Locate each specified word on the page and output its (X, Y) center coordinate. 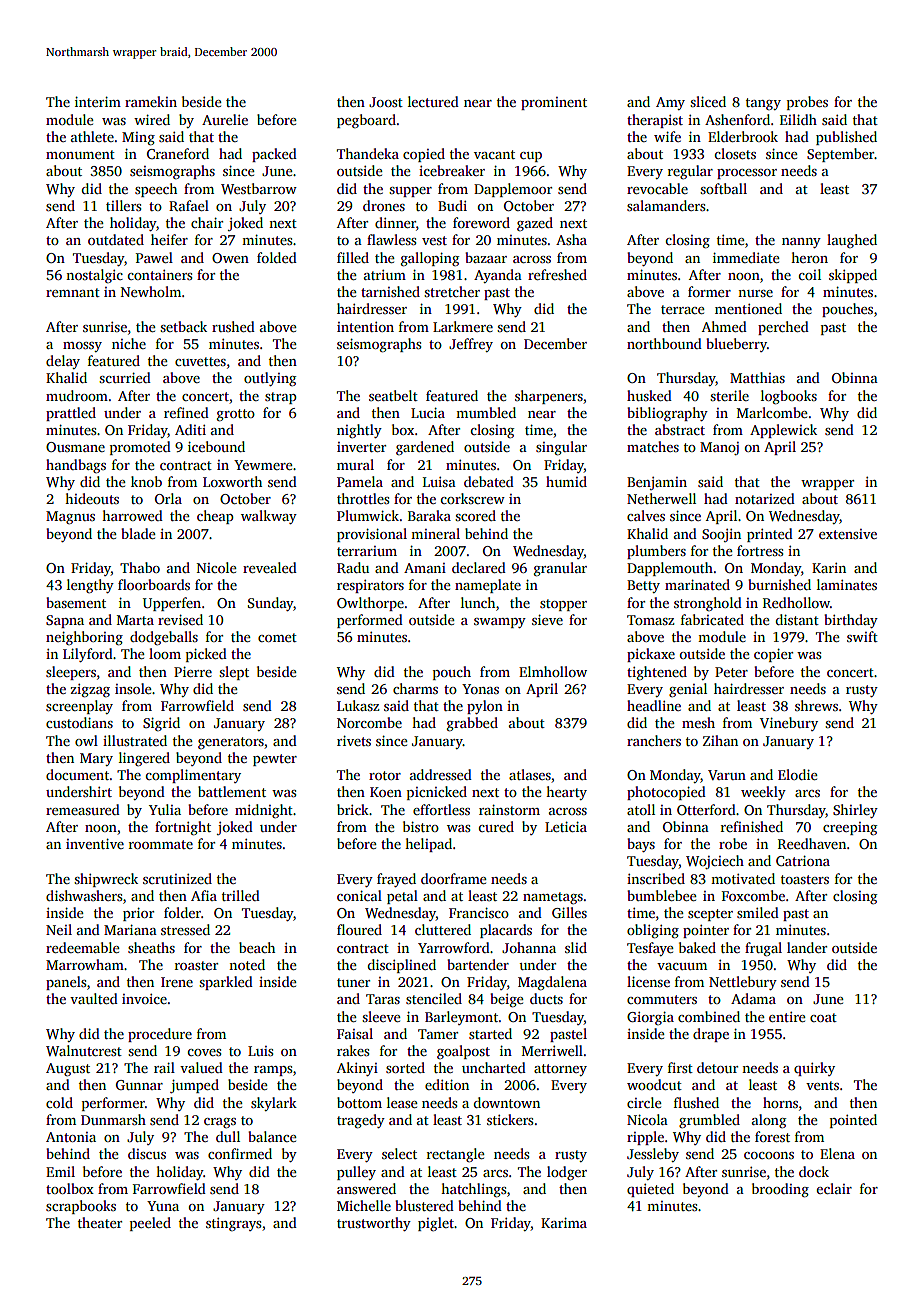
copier (773, 655)
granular (560, 569)
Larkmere (463, 326)
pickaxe (651, 655)
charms (415, 688)
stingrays (233, 1224)
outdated (116, 239)
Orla (168, 498)
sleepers (71, 673)
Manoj (719, 448)
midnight (264, 811)
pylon (485, 707)
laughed (852, 241)
